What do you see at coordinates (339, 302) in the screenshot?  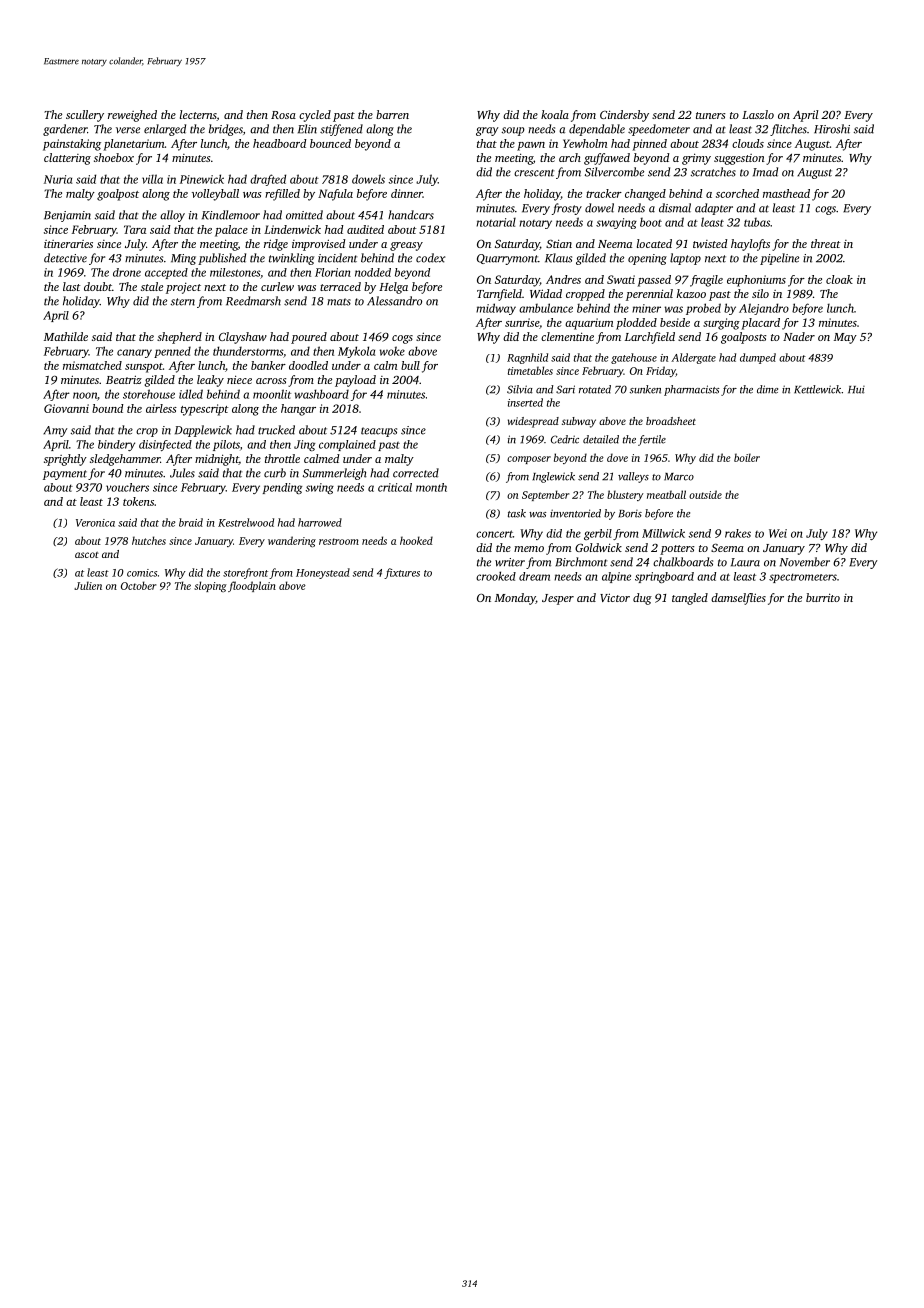 I see `mats` at bounding box center [339, 302].
